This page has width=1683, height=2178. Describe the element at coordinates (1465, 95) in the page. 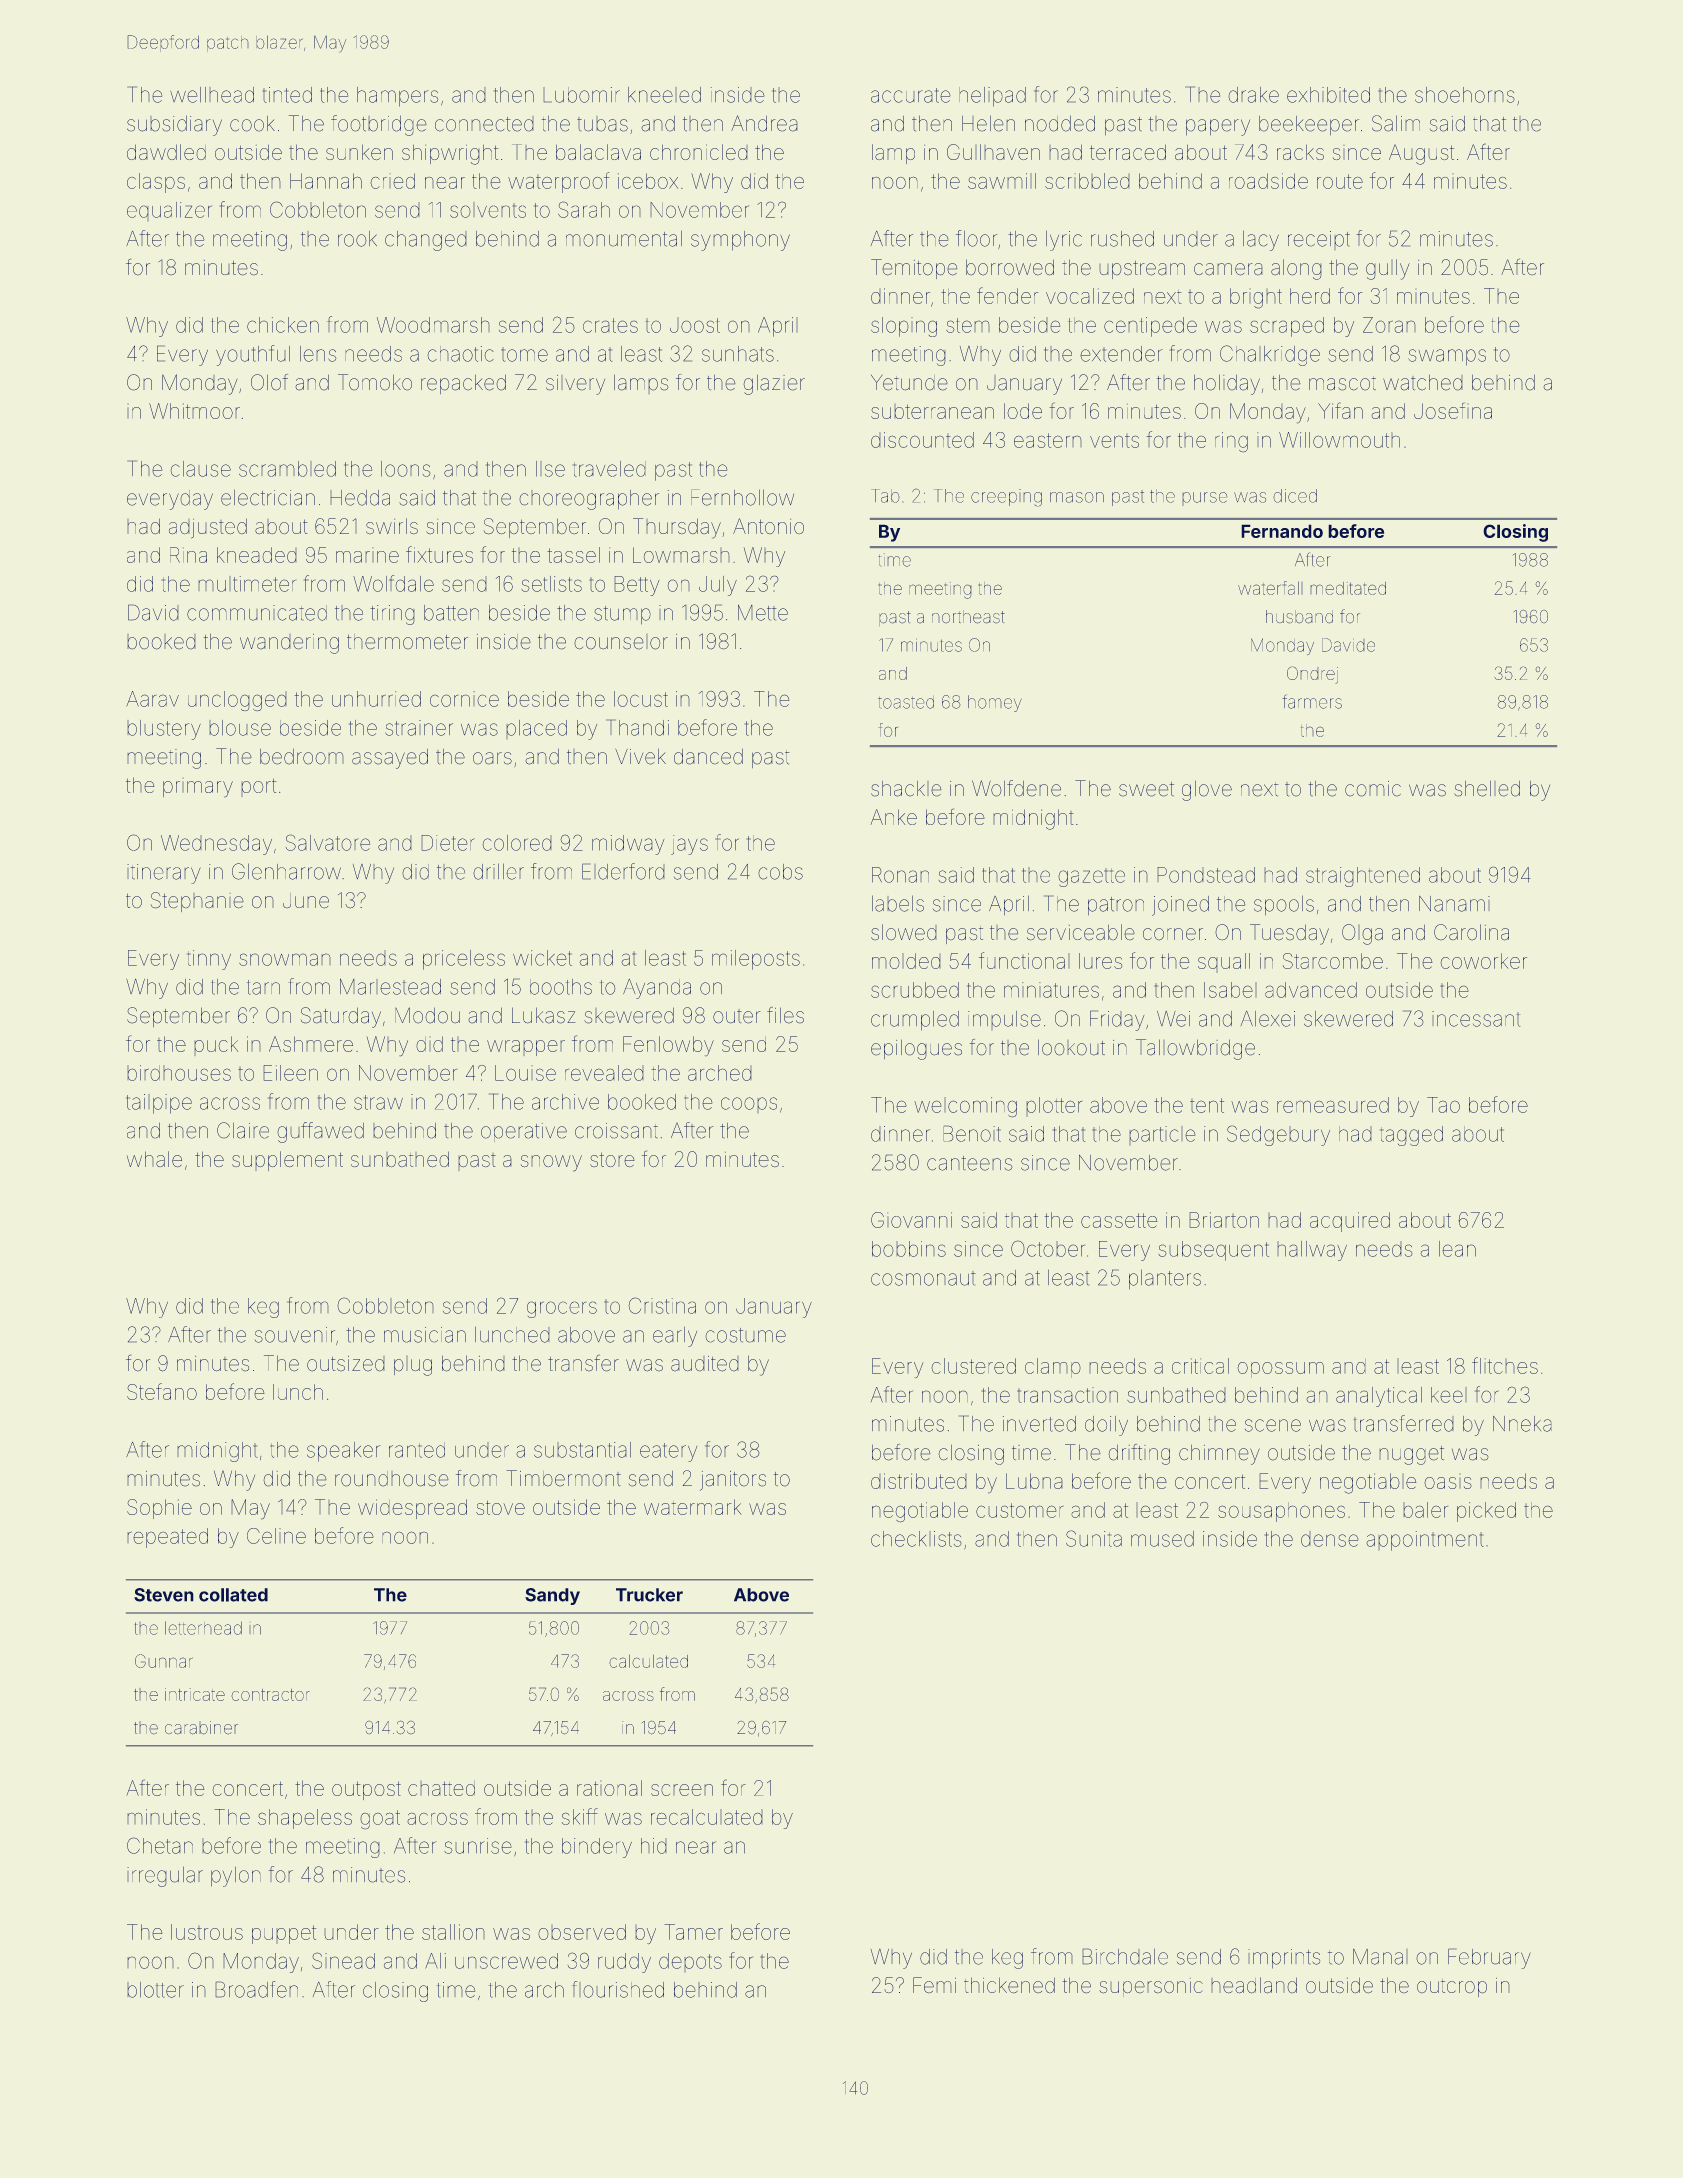

I see `shoehorns` at that location.
